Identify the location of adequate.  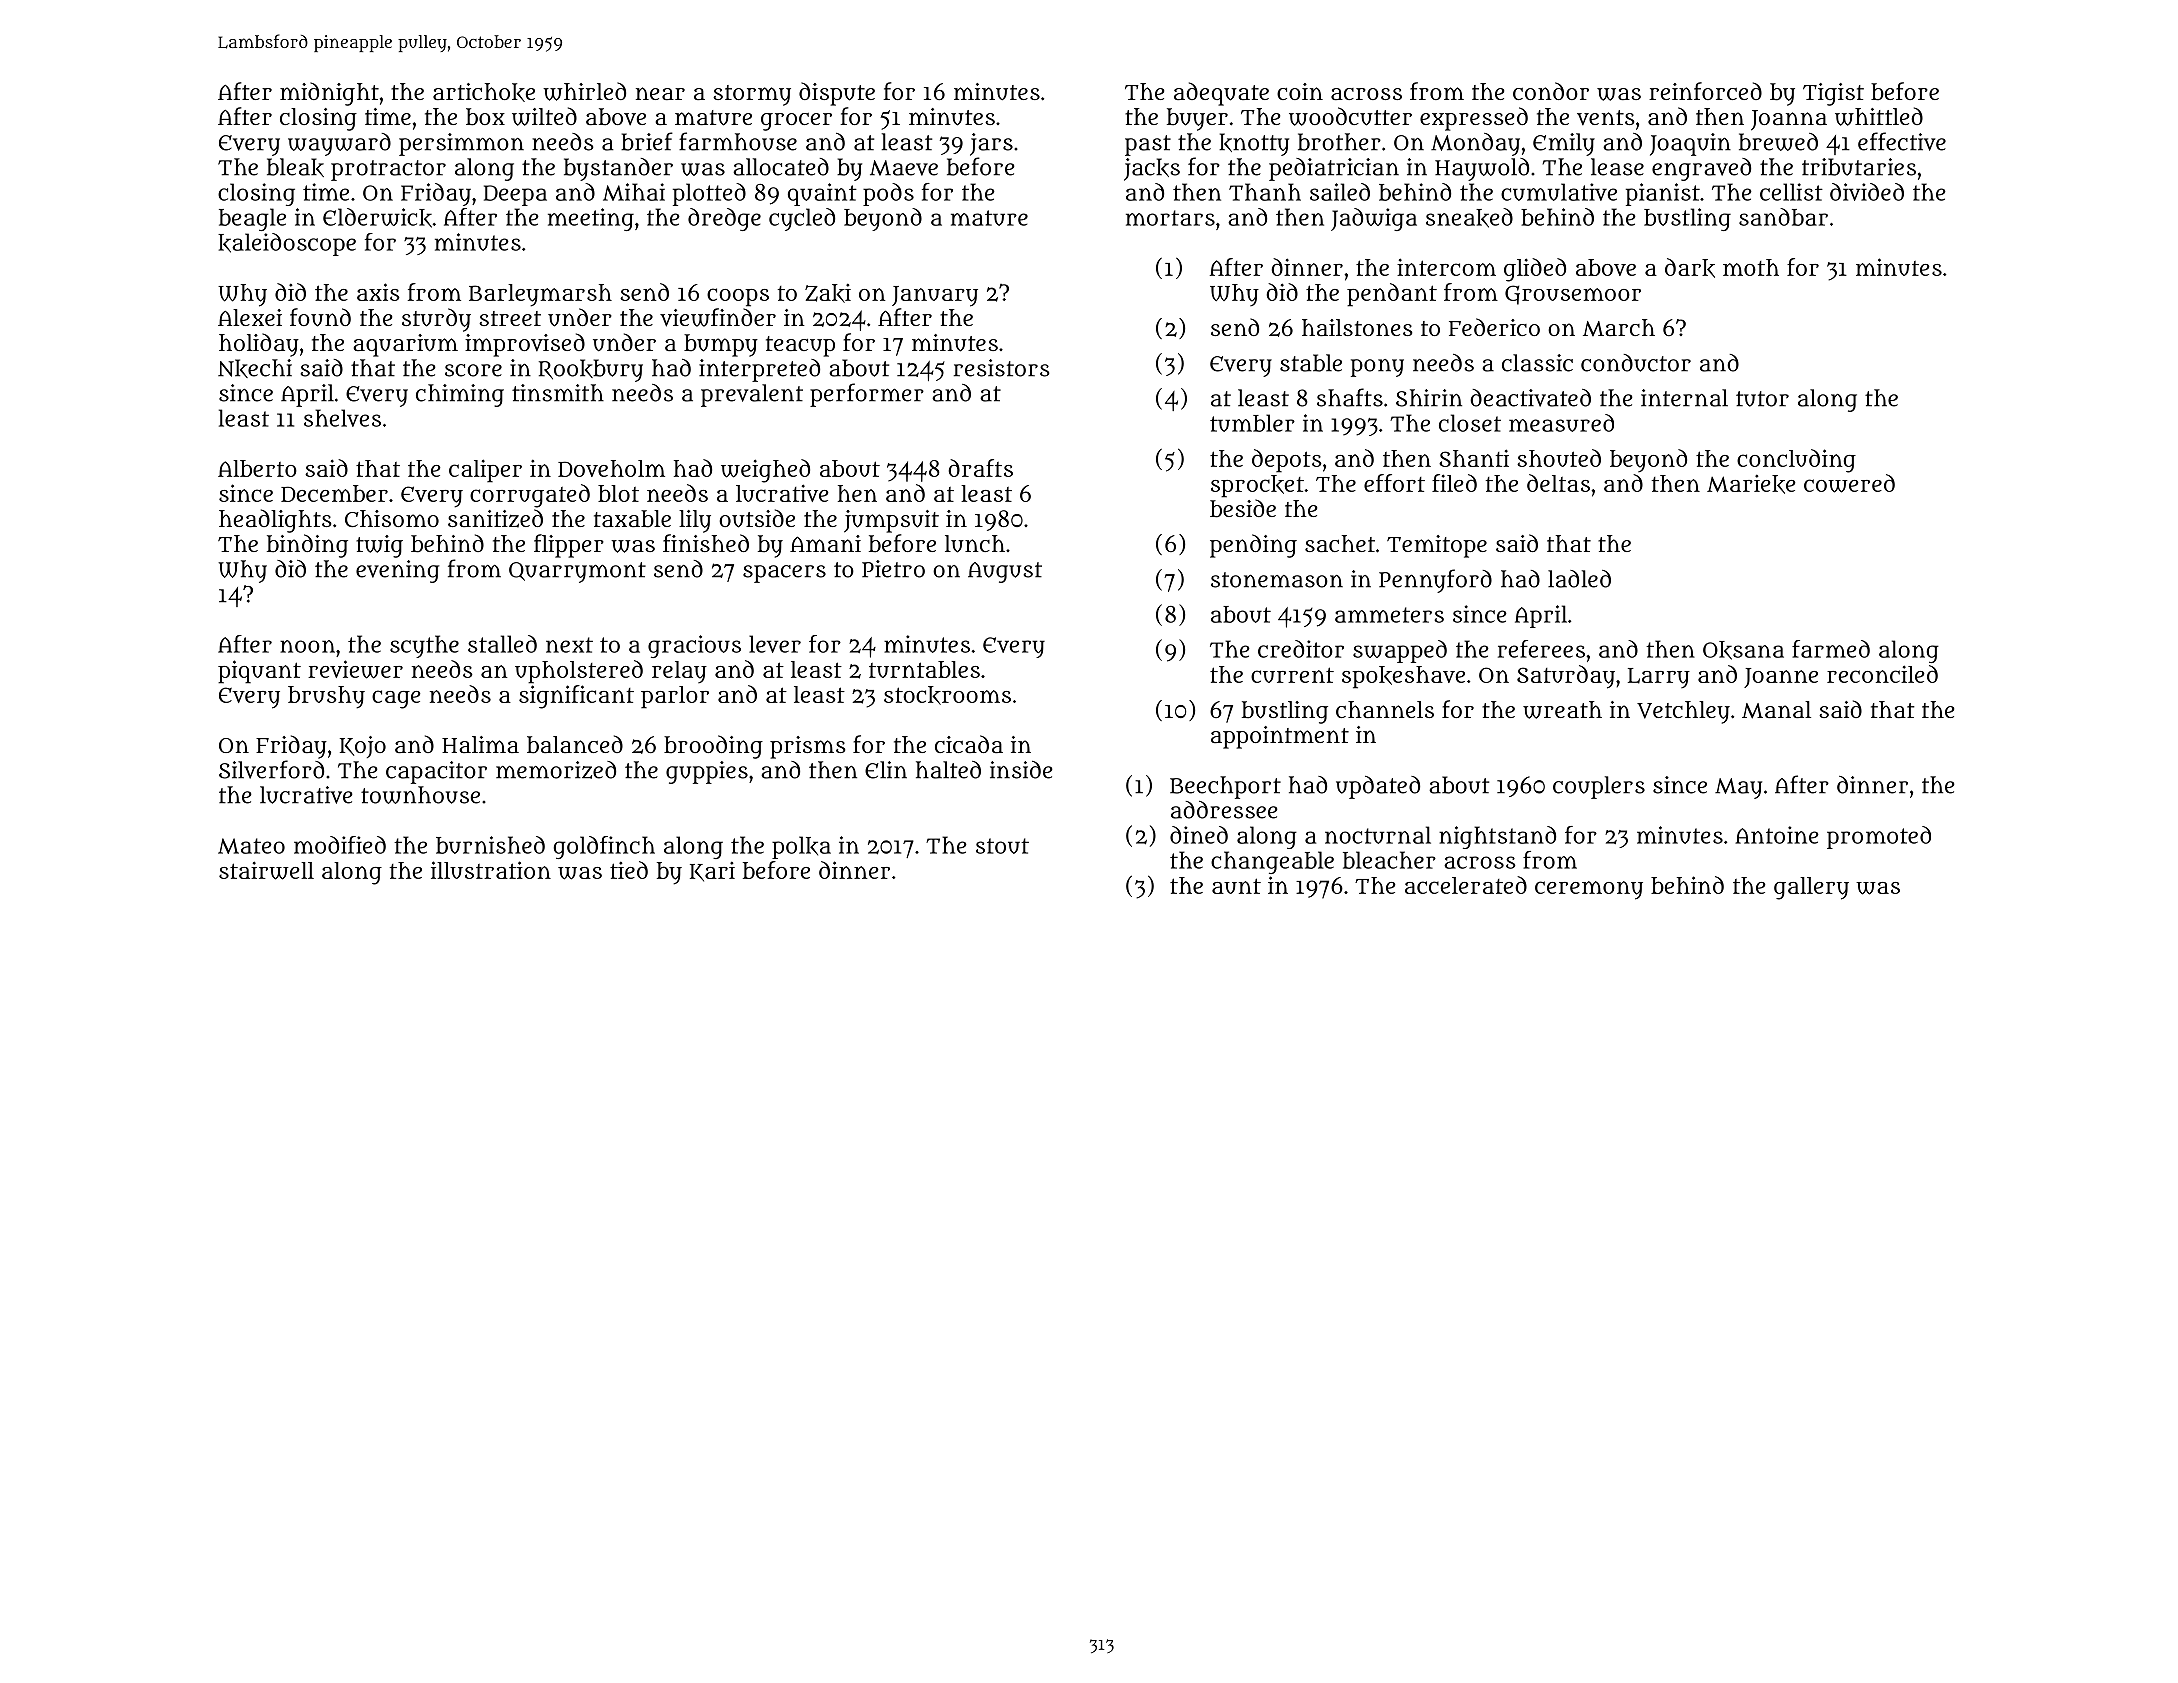
(1221, 94).
